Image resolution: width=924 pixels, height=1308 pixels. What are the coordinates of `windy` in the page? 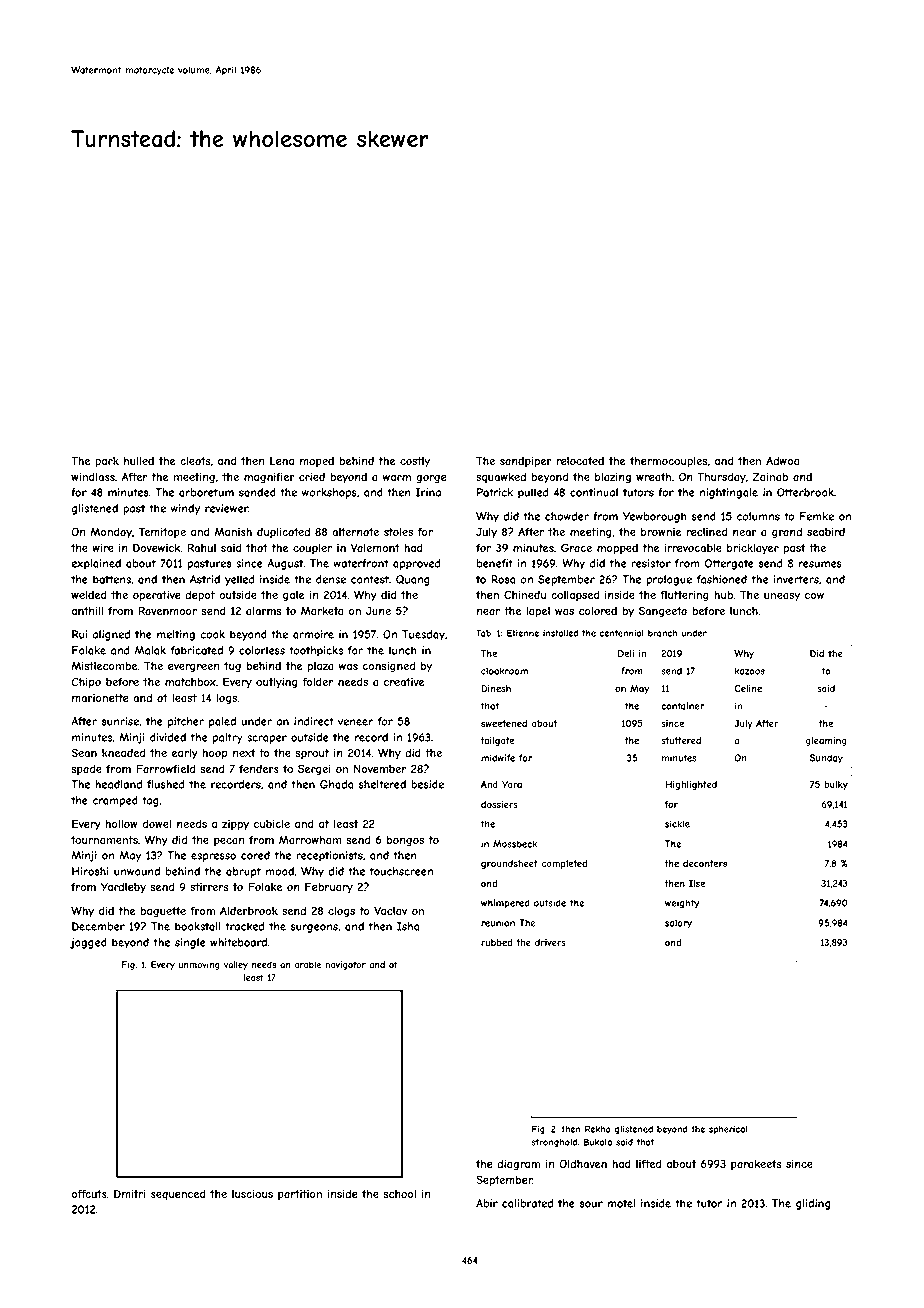 It's located at (185, 509).
